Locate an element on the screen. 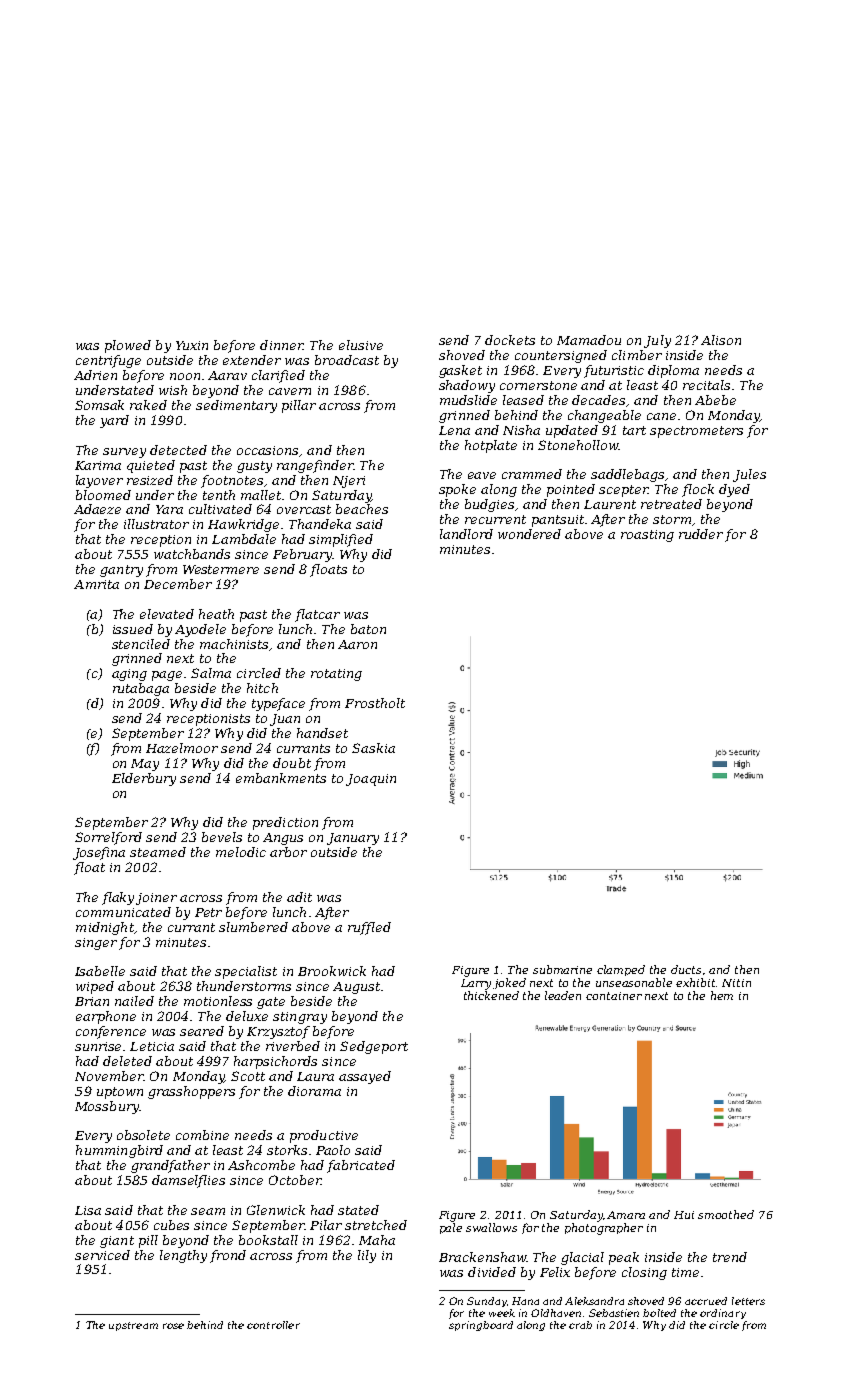 This screenshot has height=1400, width=849. damselflies is located at coordinates (188, 1181).
